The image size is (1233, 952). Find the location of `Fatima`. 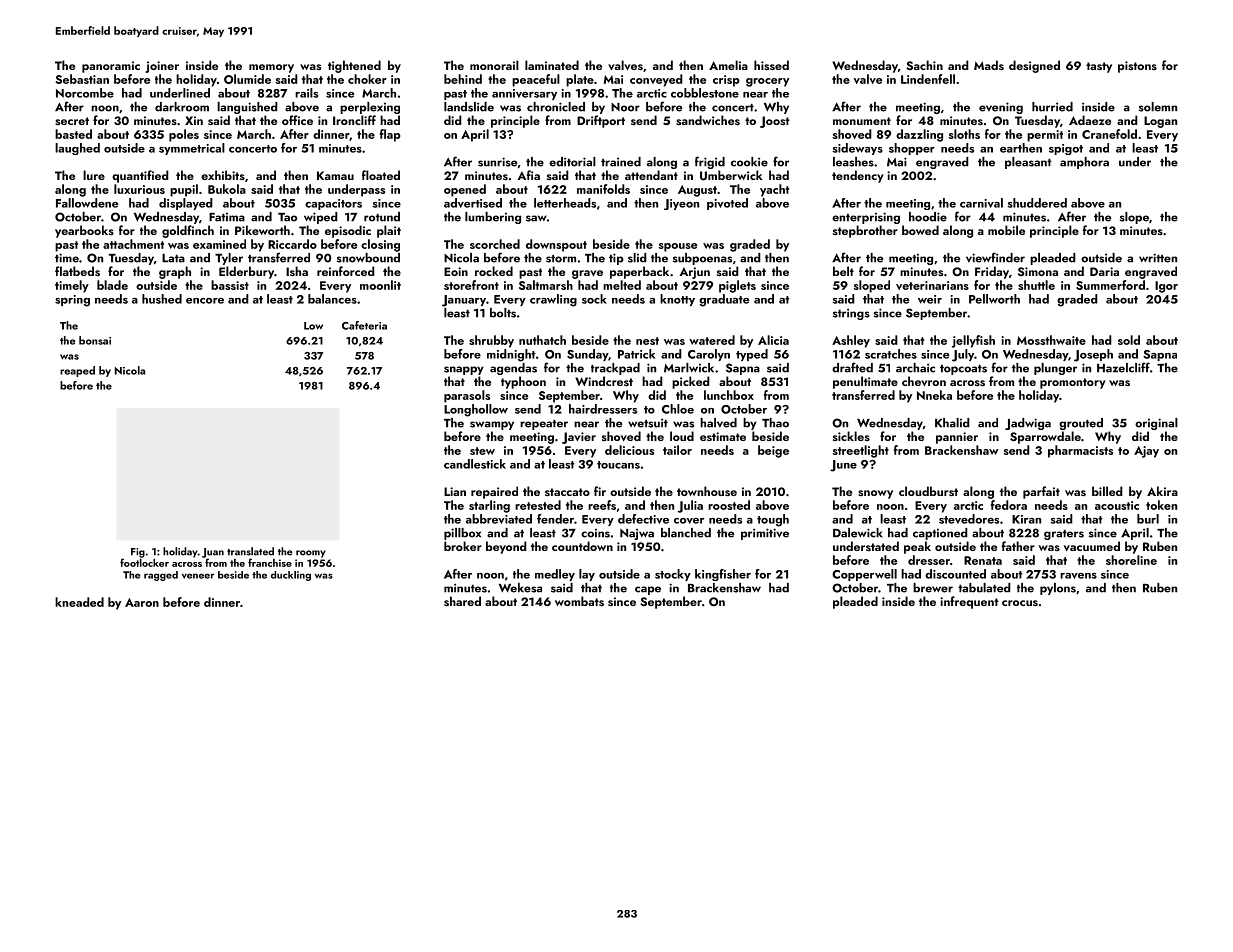

Fatima is located at coordinates (227, 217).
